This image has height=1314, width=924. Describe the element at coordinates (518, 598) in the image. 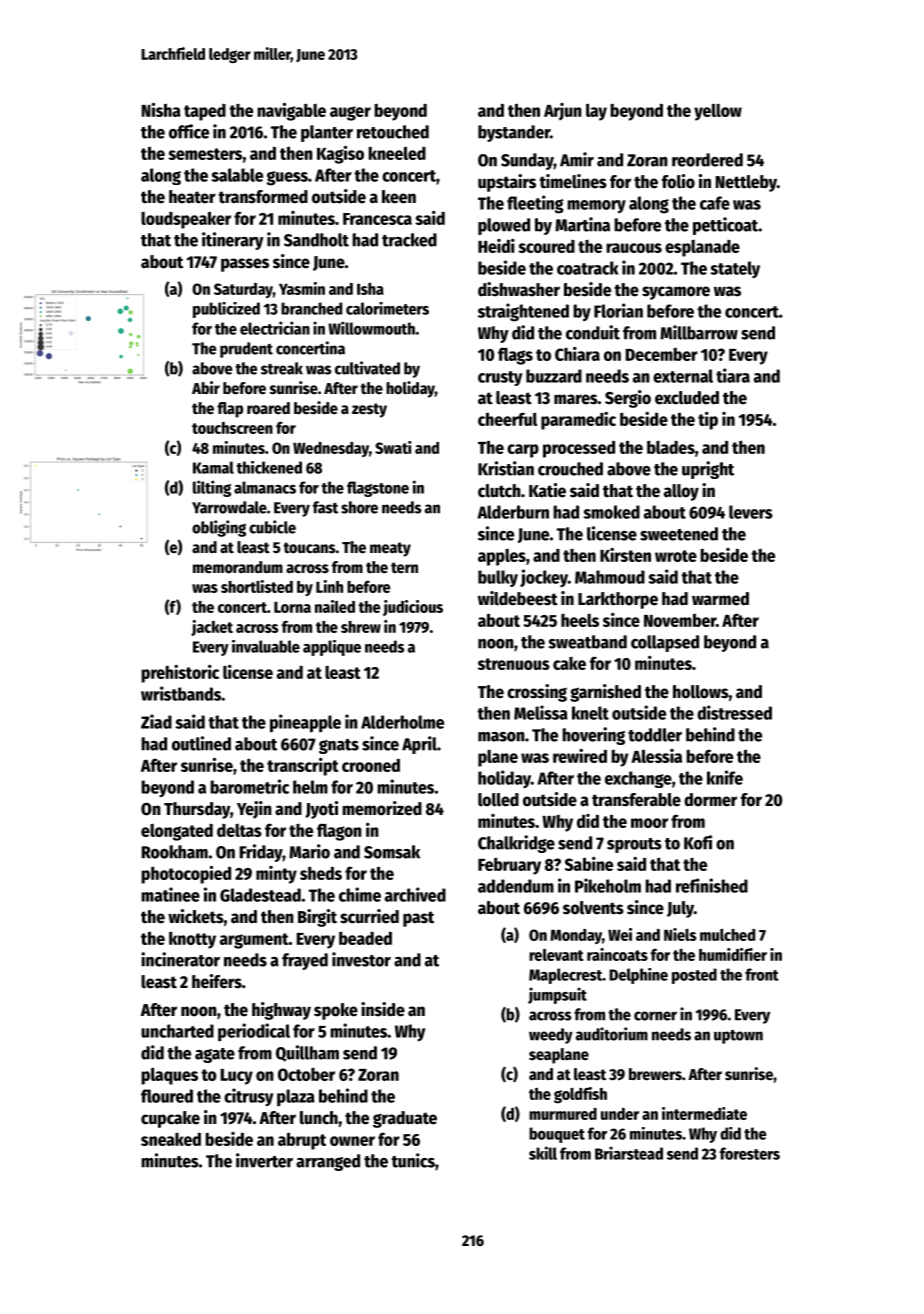

I see `wildebeest` at that location.
